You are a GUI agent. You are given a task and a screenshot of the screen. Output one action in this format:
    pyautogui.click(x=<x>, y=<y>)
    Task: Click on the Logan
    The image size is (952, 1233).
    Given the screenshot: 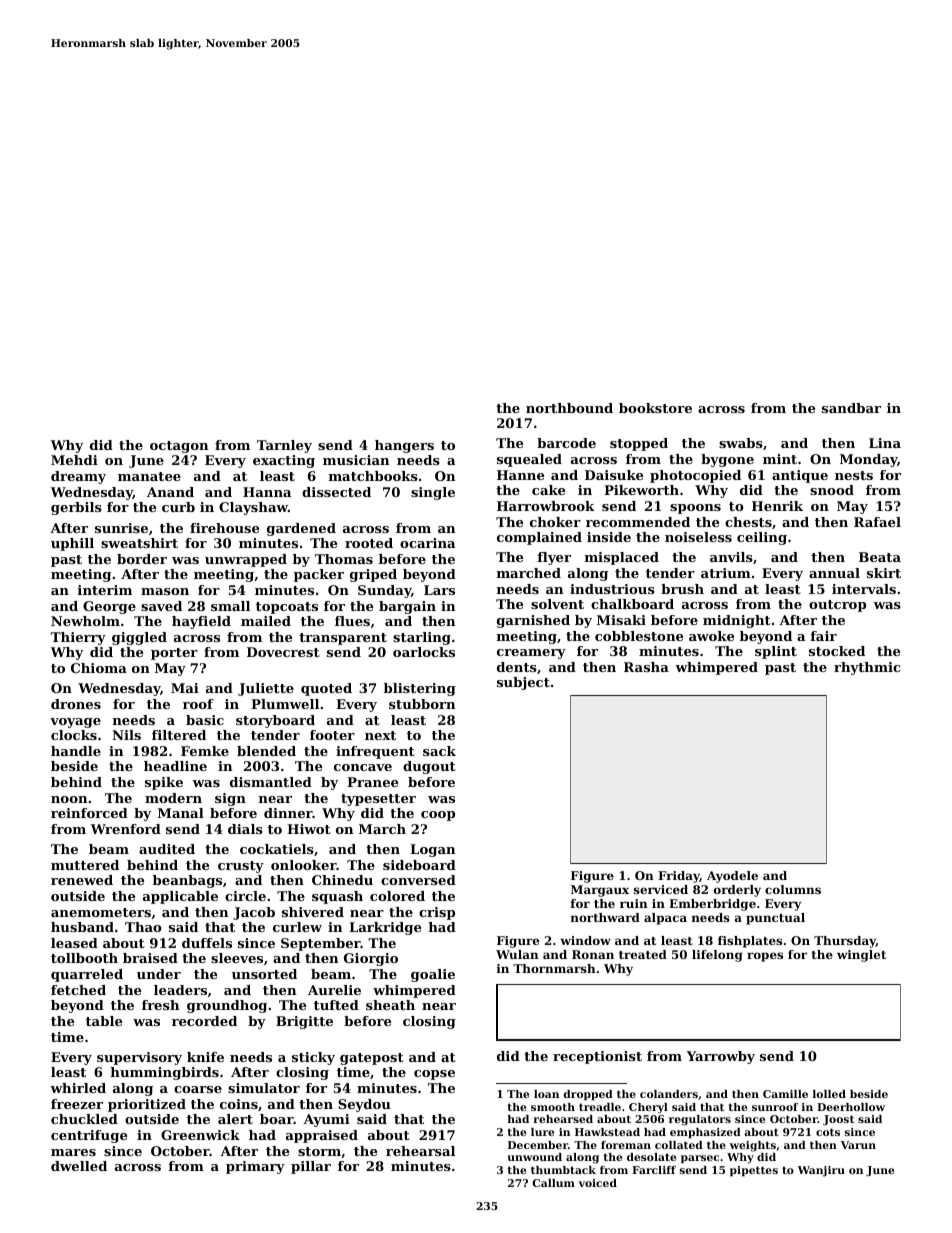 What is the action you would take?
    pyautogui.click(x=432, y=850)
